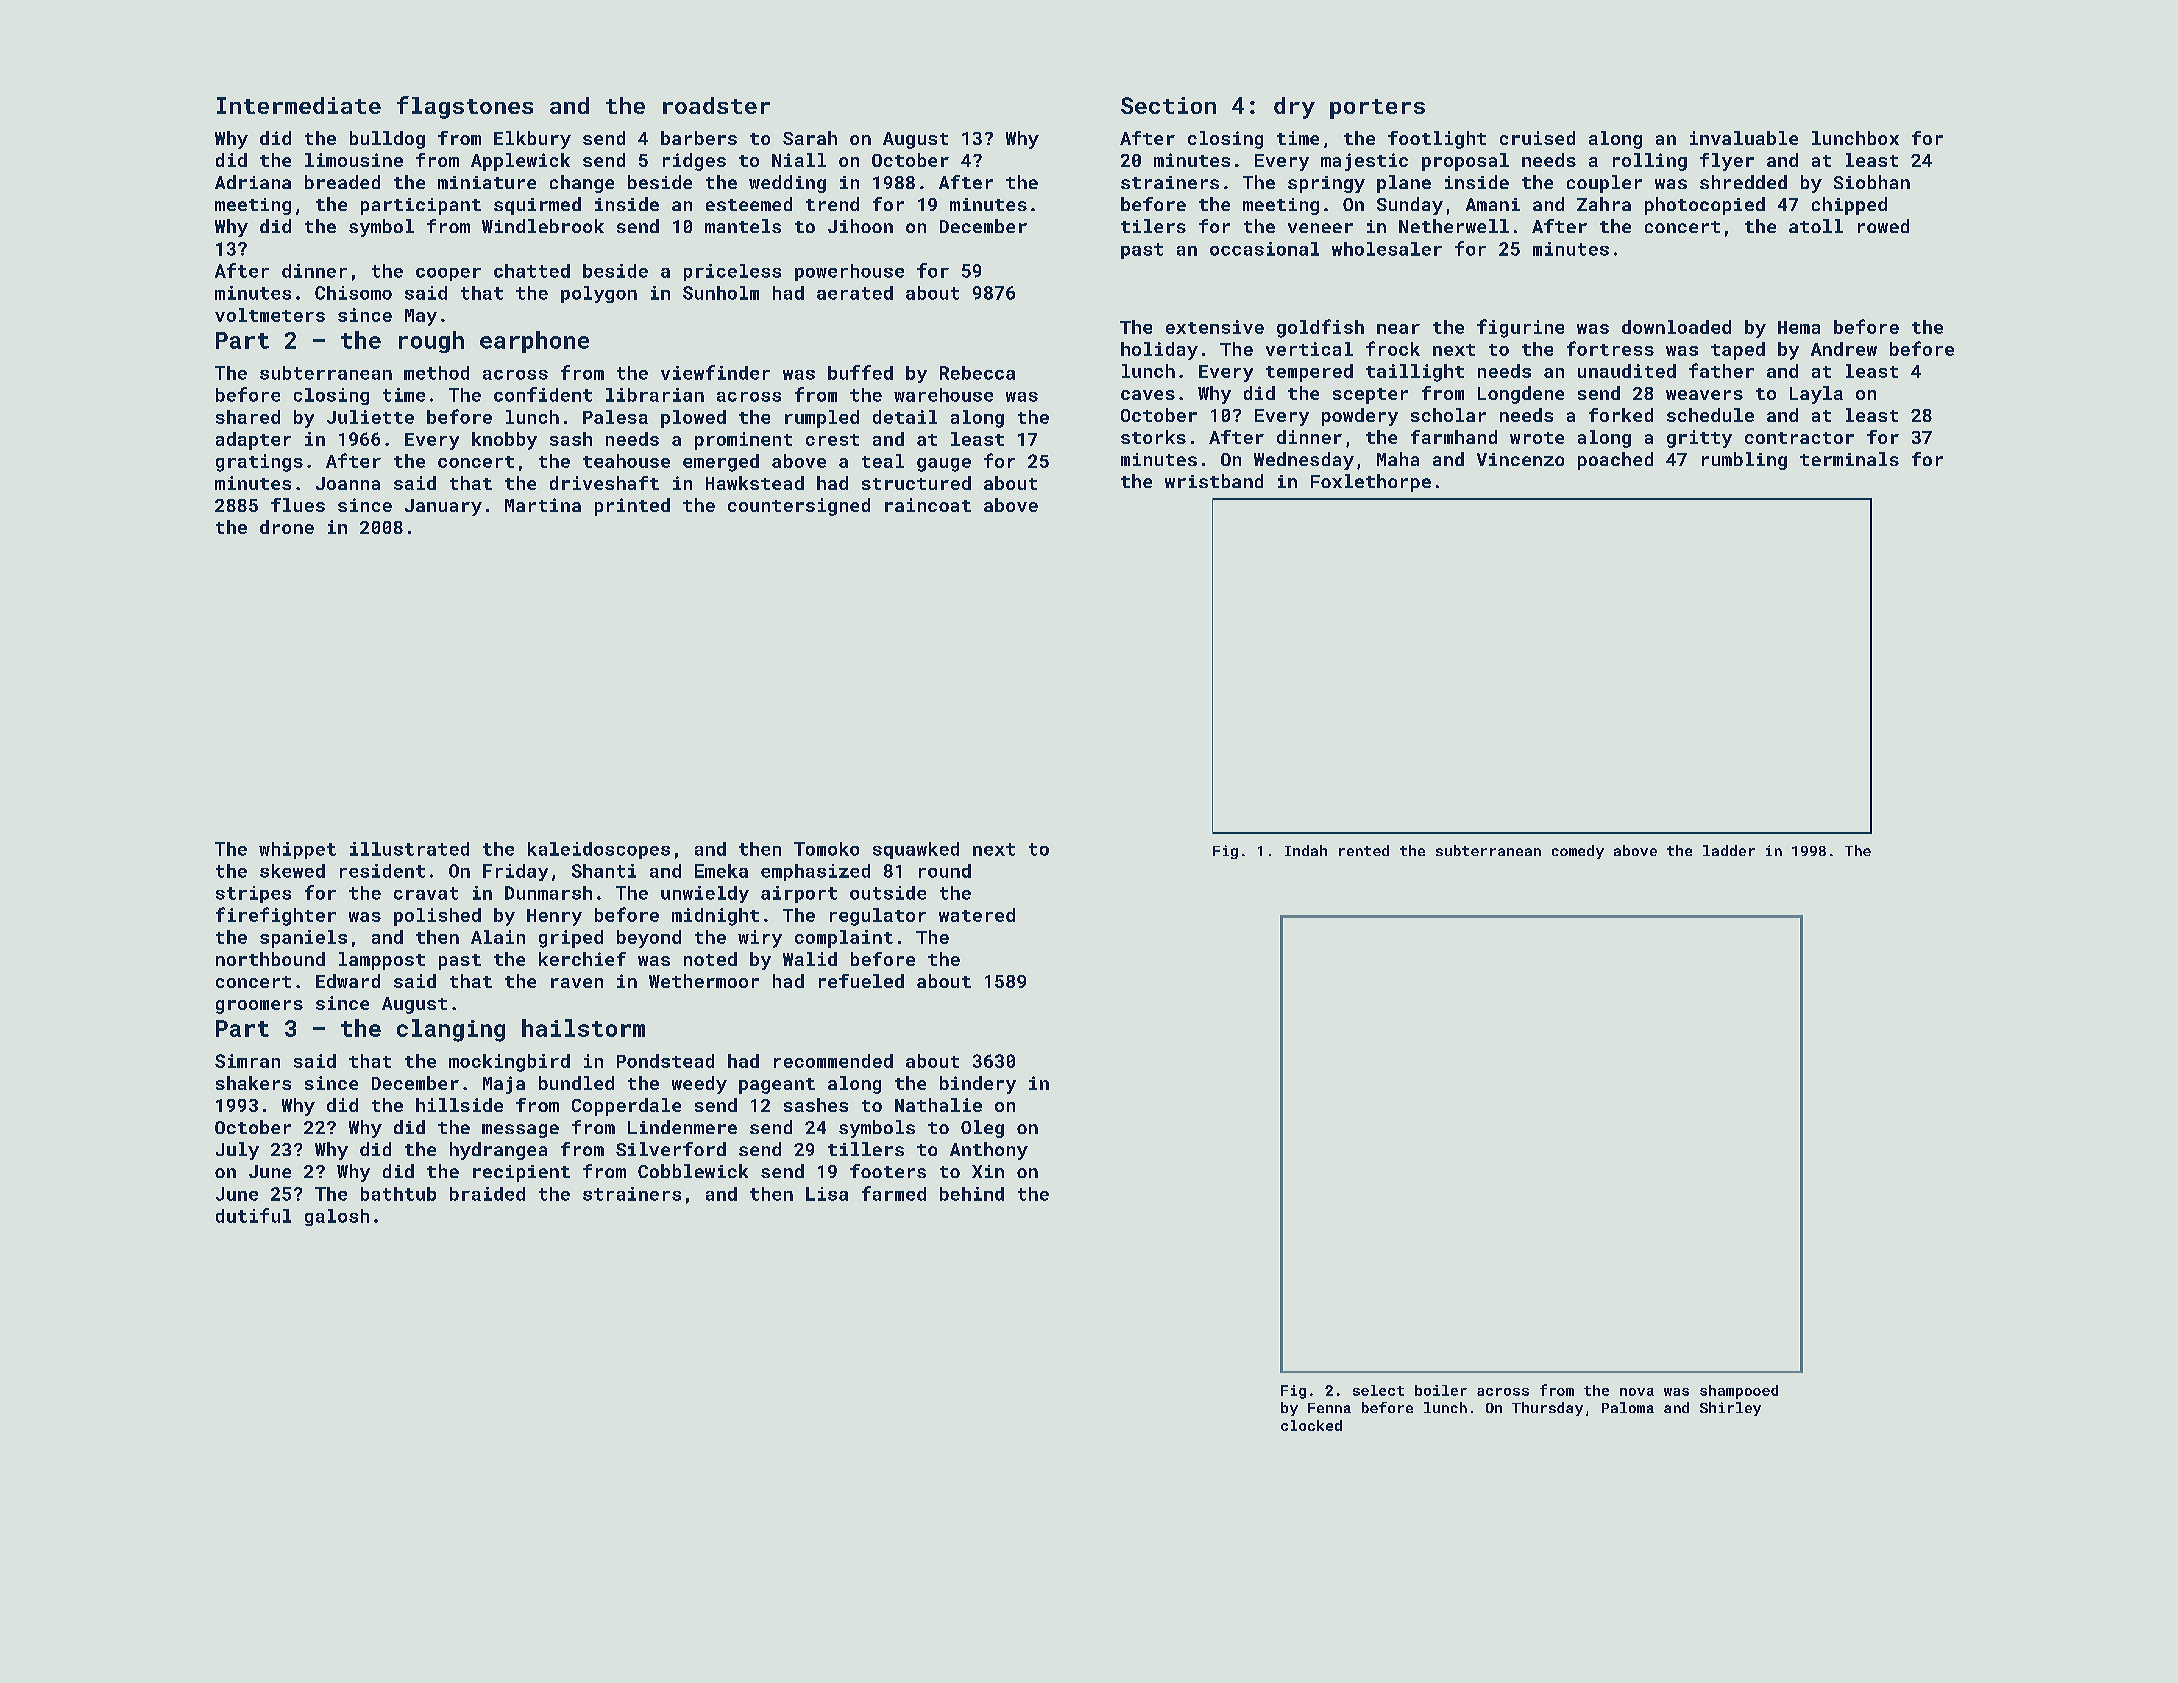 This image has height=1683, width=2178. I want to click on Section, so click(1168, 105).
